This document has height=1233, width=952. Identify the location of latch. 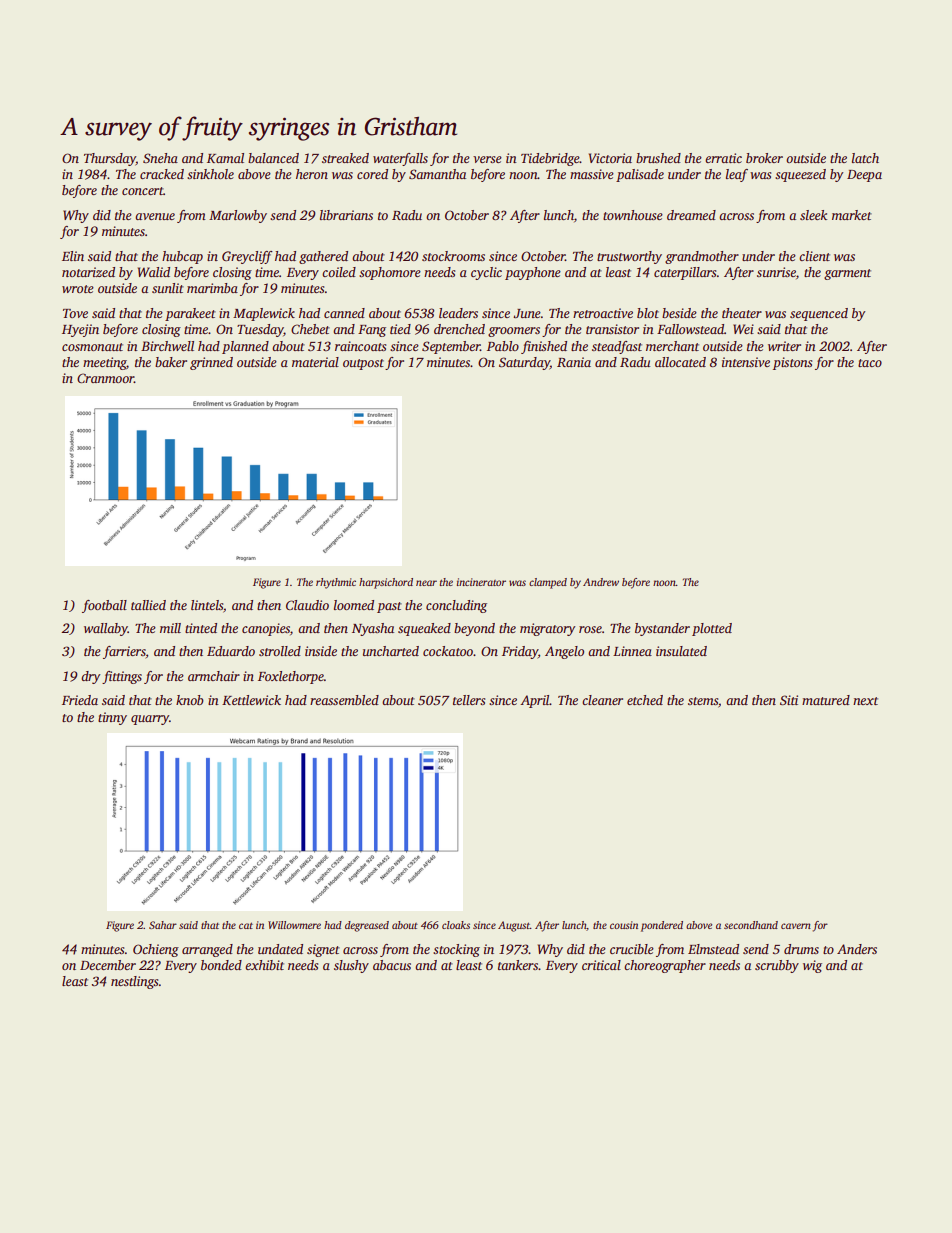
(865, 158).
